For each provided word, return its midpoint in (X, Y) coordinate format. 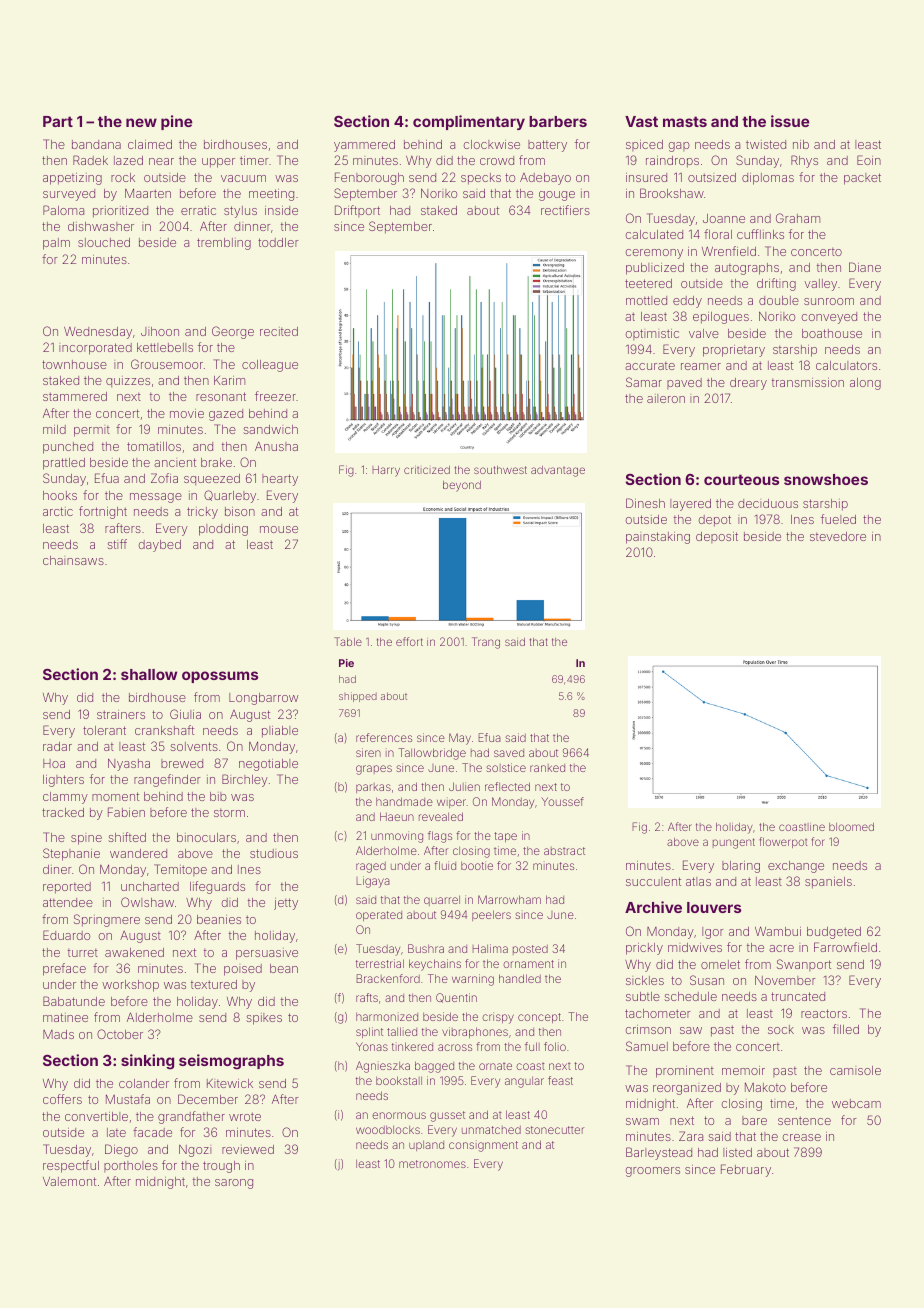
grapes (374, 770)
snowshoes (826, 479)
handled (520, 978)
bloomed (851, 827)
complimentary (469, 122)
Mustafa (128, 1099)
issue (790, 121)
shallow (149, 674)
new (141, 122)
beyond (462, 486)
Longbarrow (263, 699)
